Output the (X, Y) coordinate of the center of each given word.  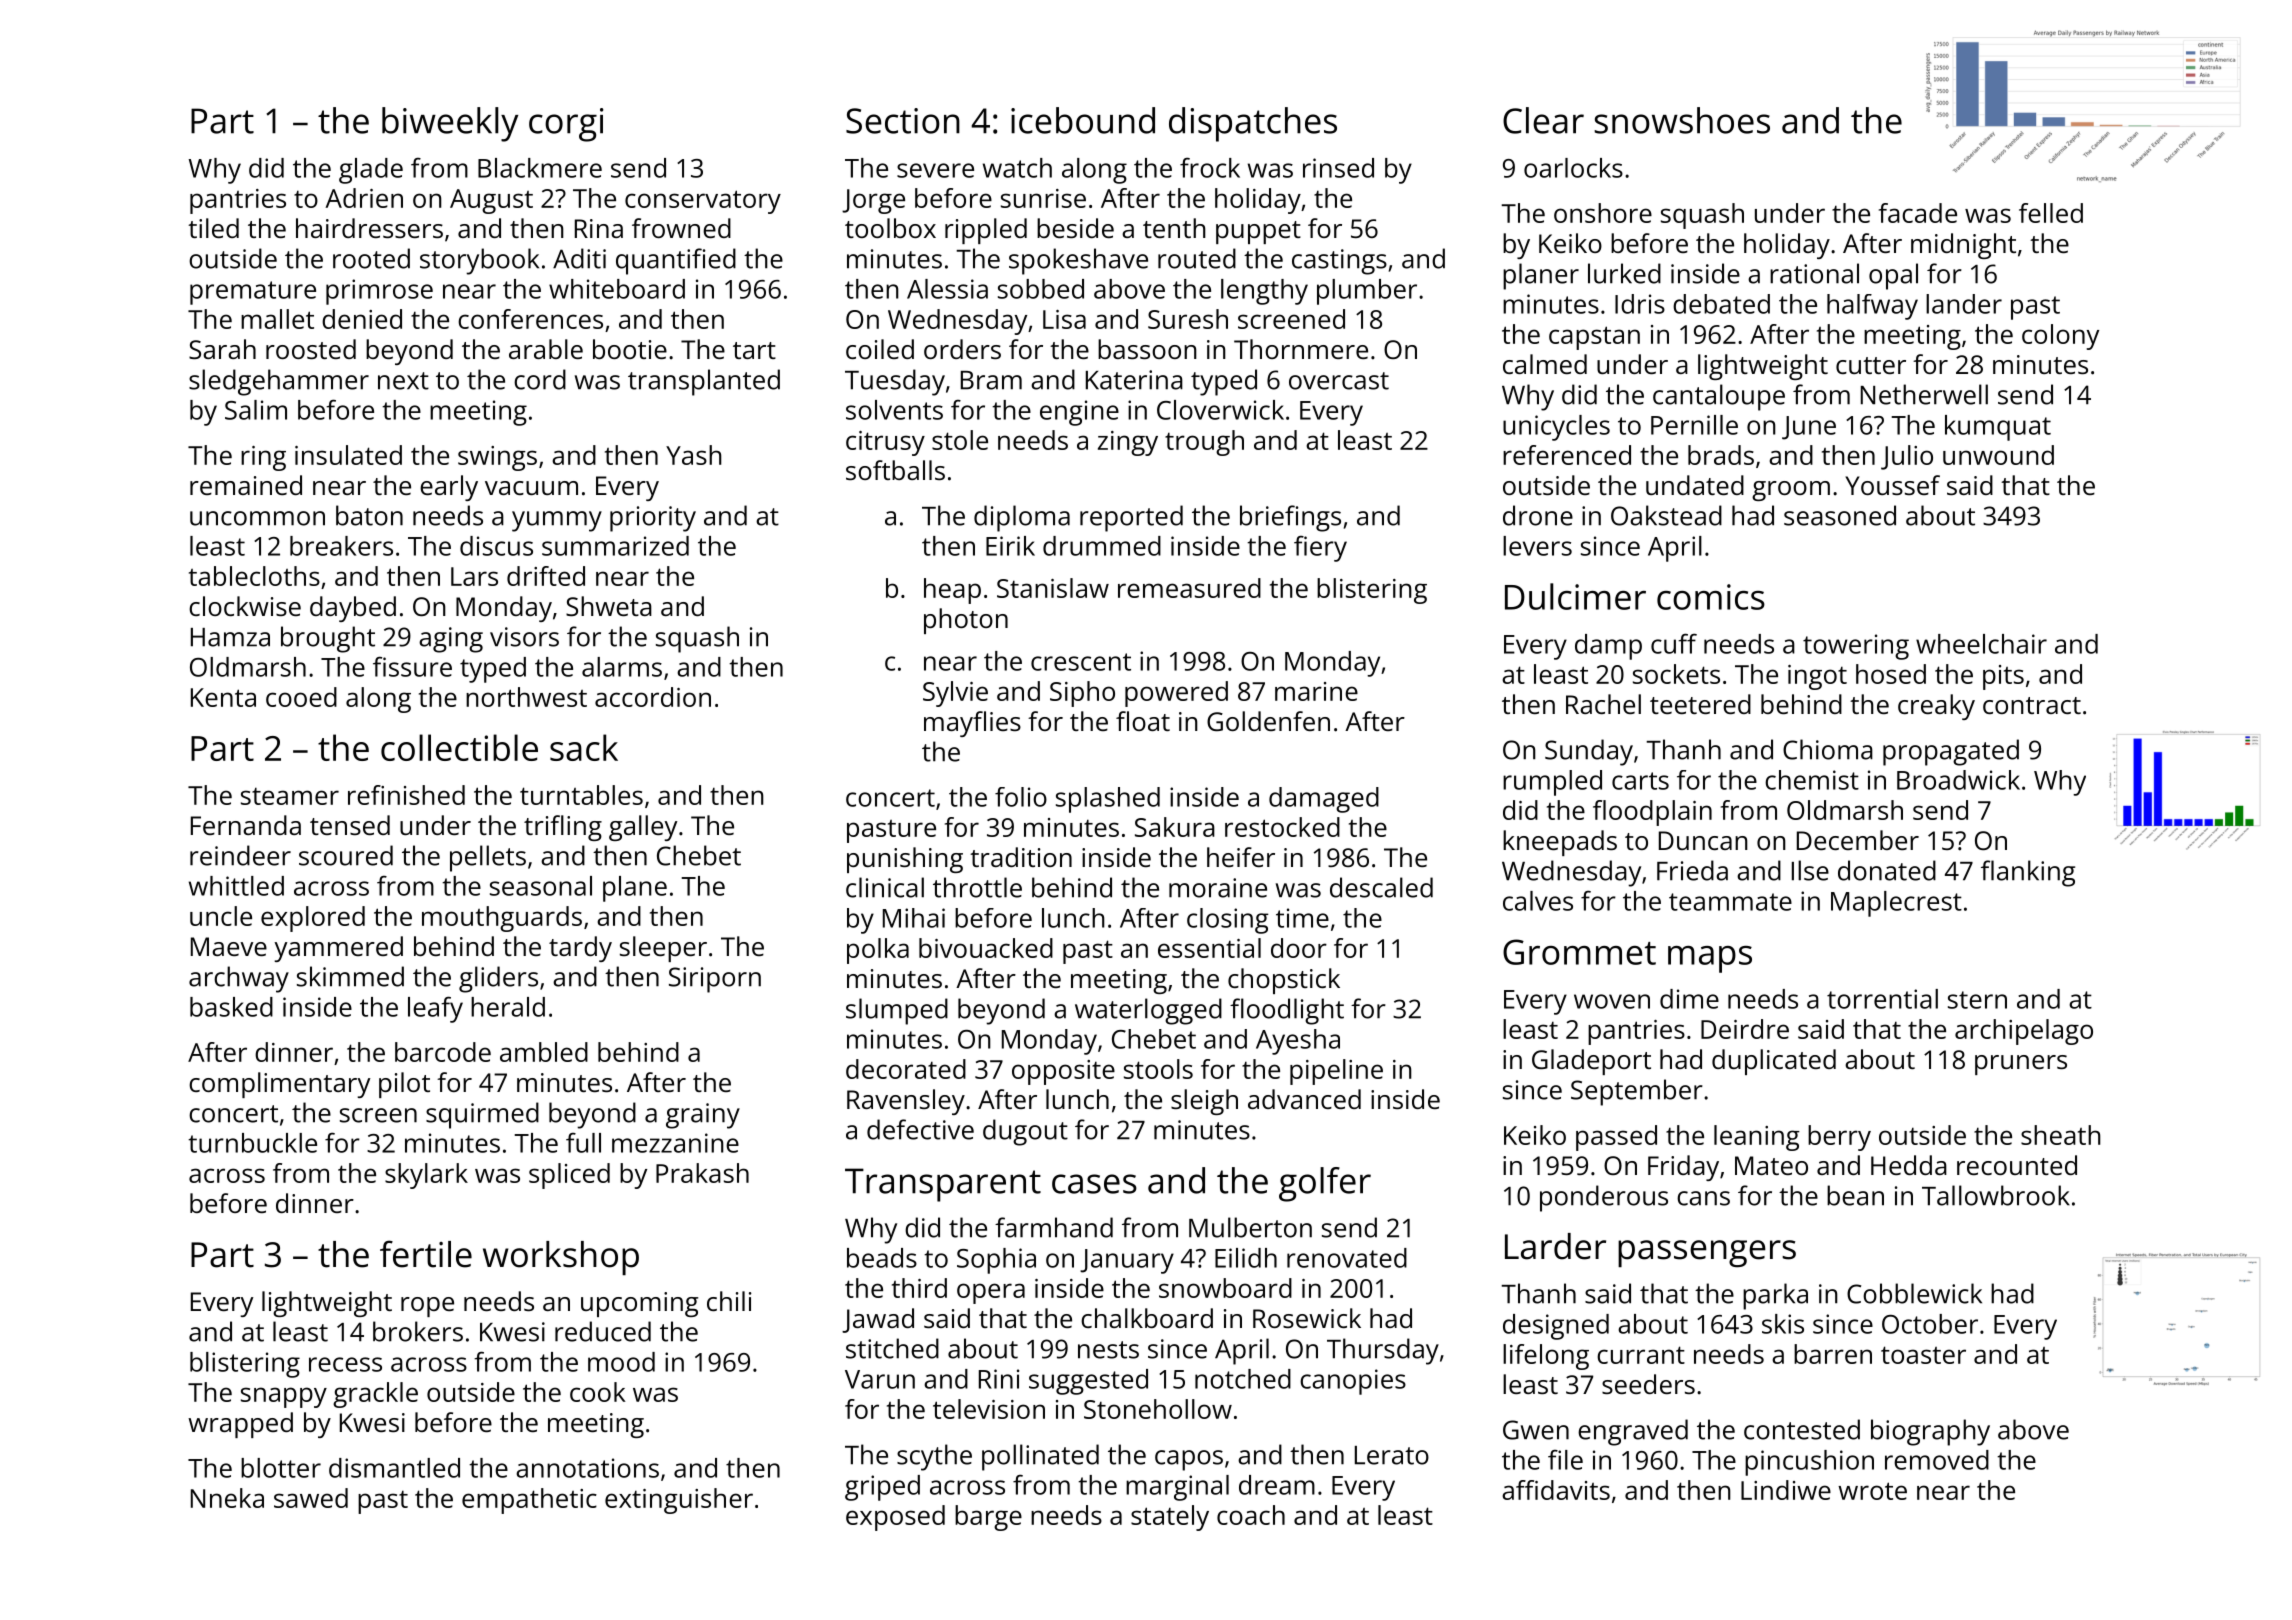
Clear (1543, 120)
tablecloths (254, 576)
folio (1021, 797)
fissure (412, 666)
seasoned (1840, 515)
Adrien (364, 198)
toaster (1923, 1355)
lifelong (1546, 1357)
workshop (561, 1258)
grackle (375, 1395)
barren (1833, 1354)
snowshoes (1682, 120)
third (919, 1288)
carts (1640, 781)
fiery (1320, 549)
